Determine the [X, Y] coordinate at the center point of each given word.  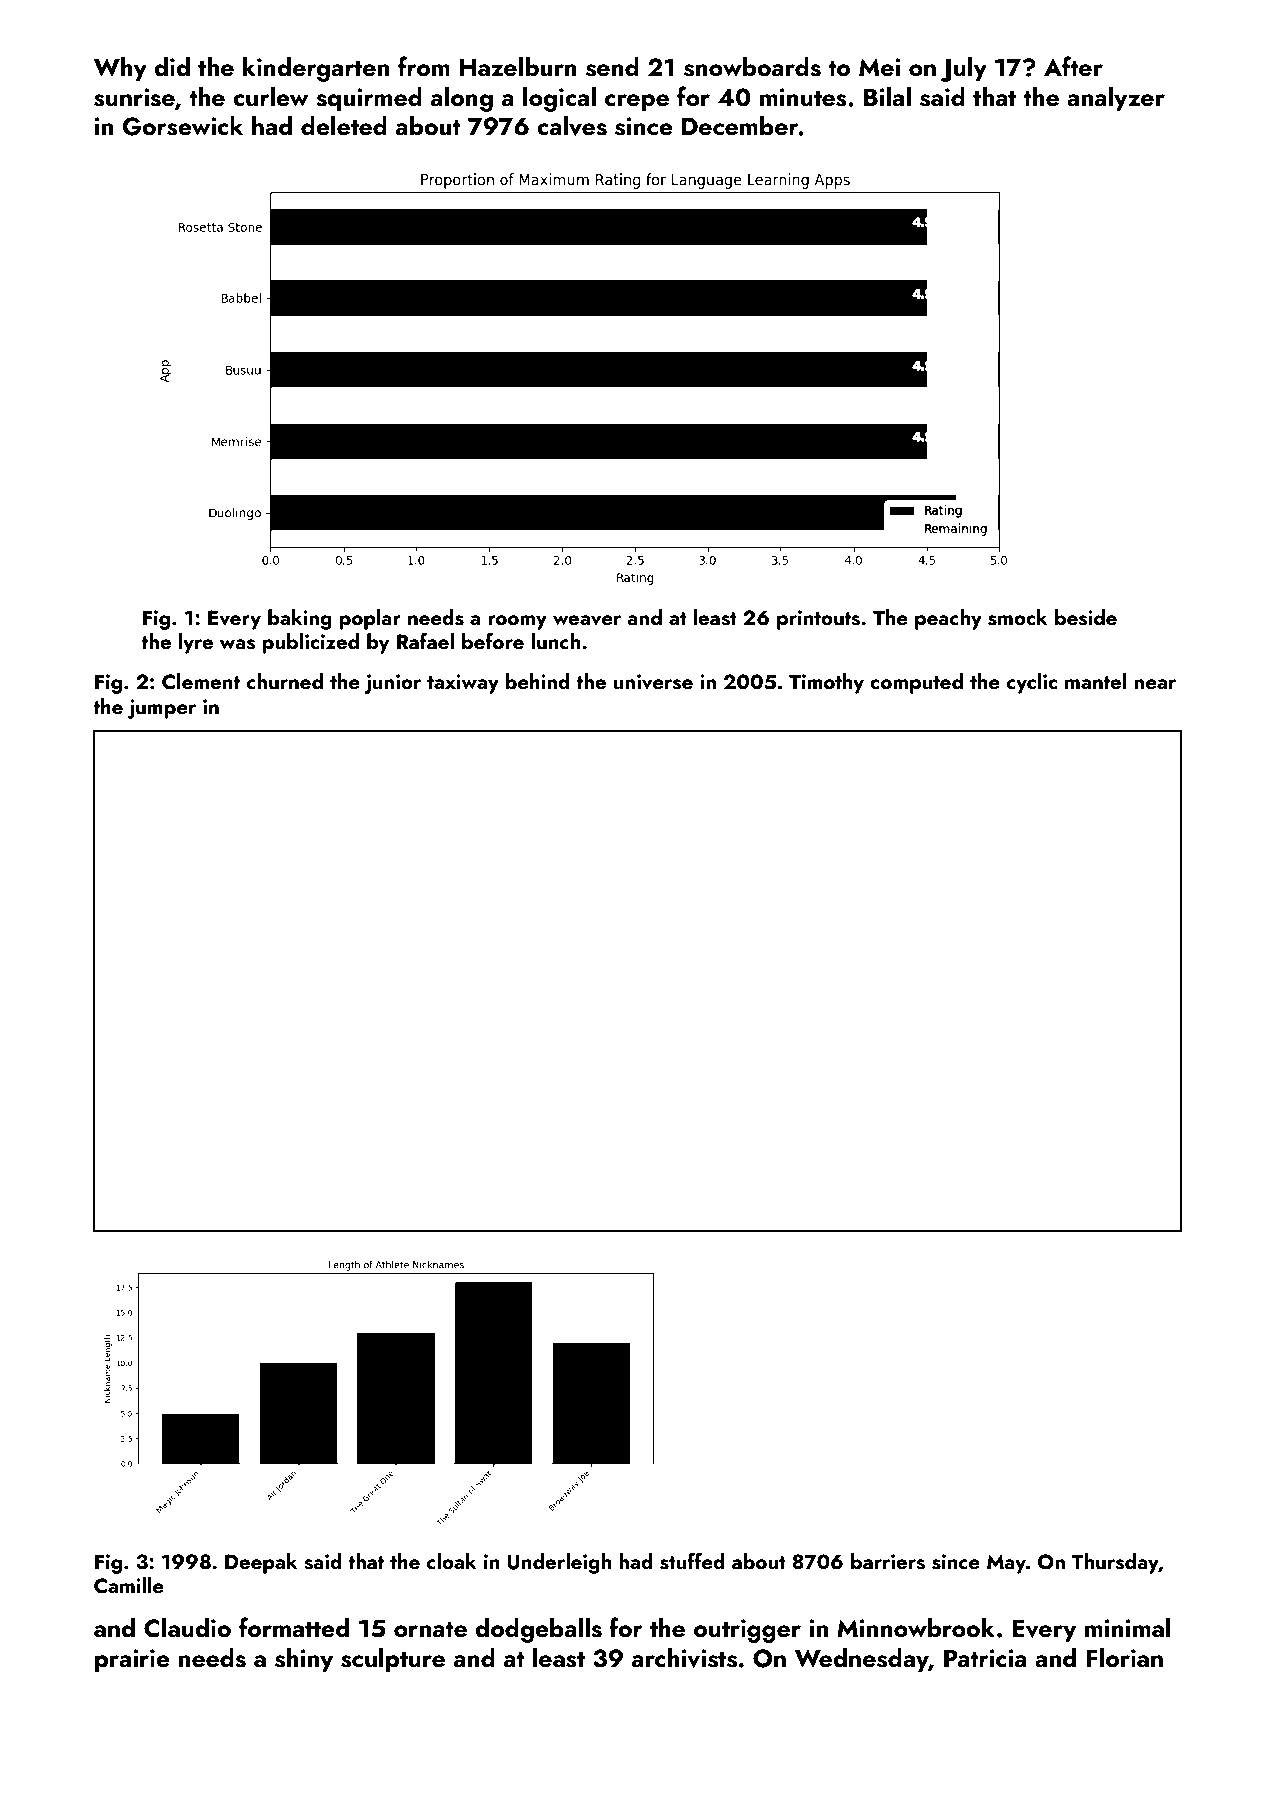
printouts [818, 620]
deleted [344, 126]
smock [1018, 617]
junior [392, 684]
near [1155, 684]
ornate [430, 1629]
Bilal [887, 96]
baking [300, 619]
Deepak [261, 1563]
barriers [888, 1561]
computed [916, 683]
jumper [162, 709]
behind [538, 681]
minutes [803, 97]
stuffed [692, 1561]
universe [653, 682]
